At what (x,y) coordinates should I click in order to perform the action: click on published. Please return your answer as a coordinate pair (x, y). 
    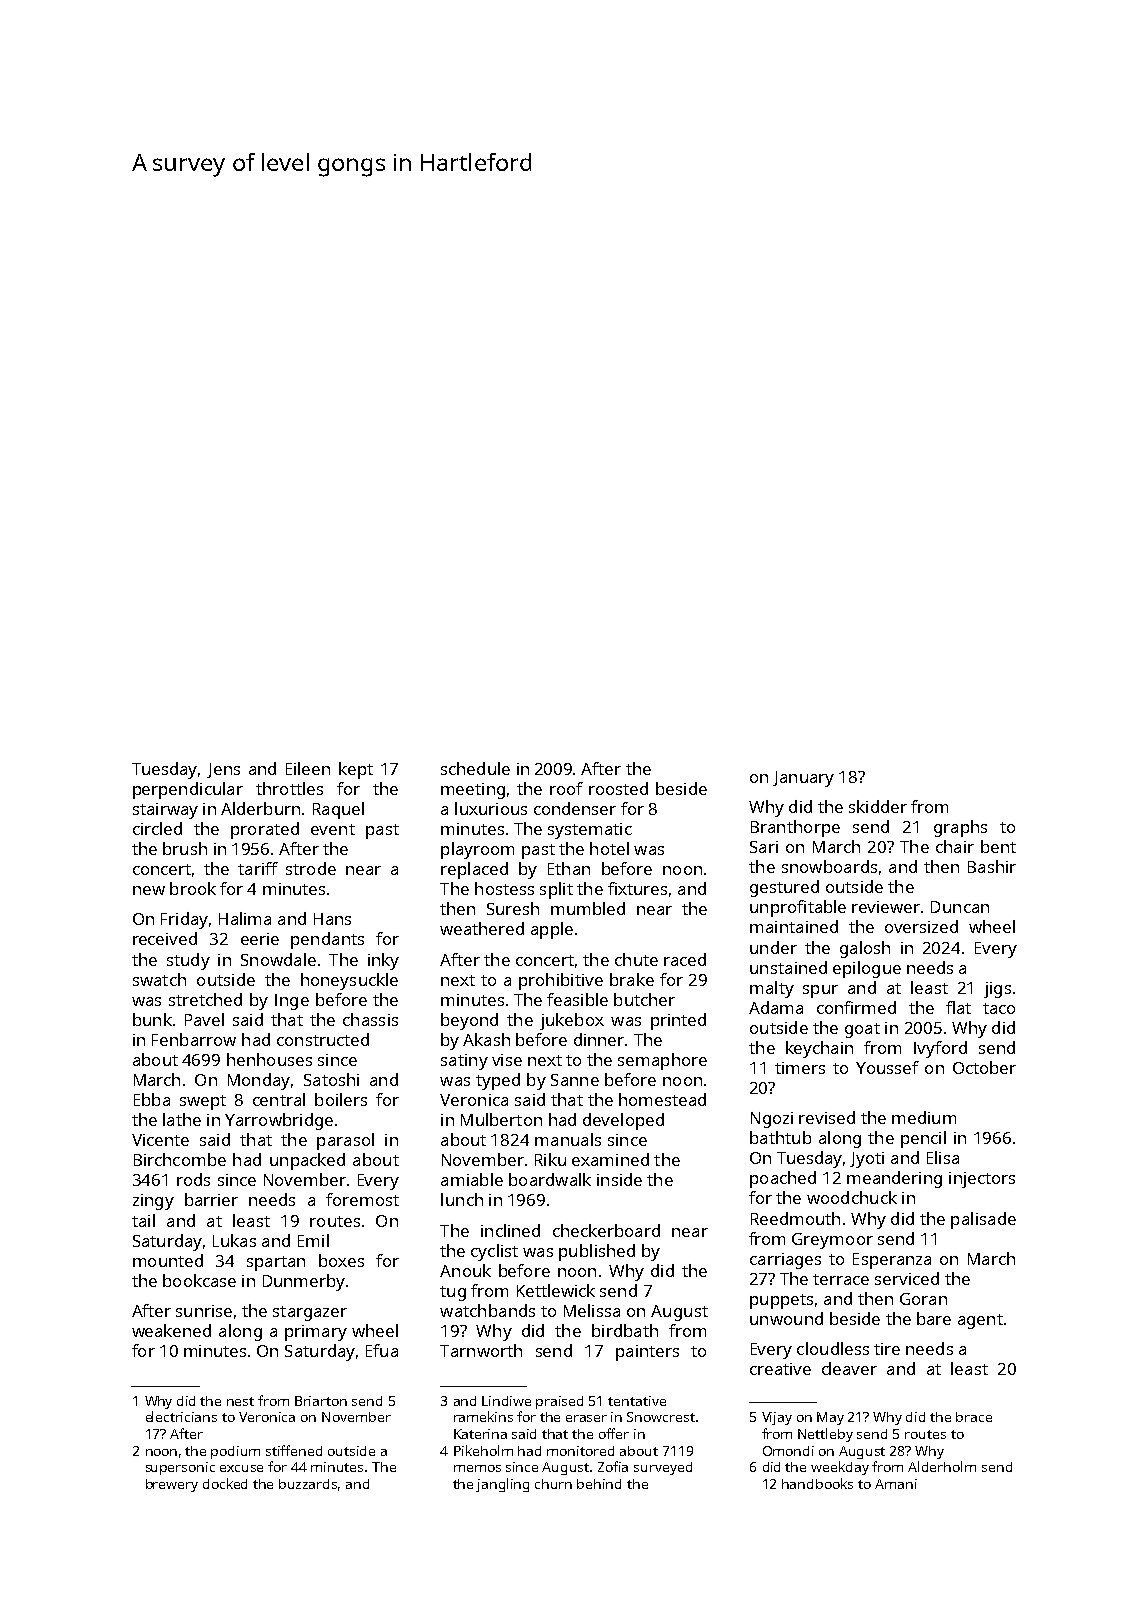
    Looking at the image, I should click on (597, 1252).
